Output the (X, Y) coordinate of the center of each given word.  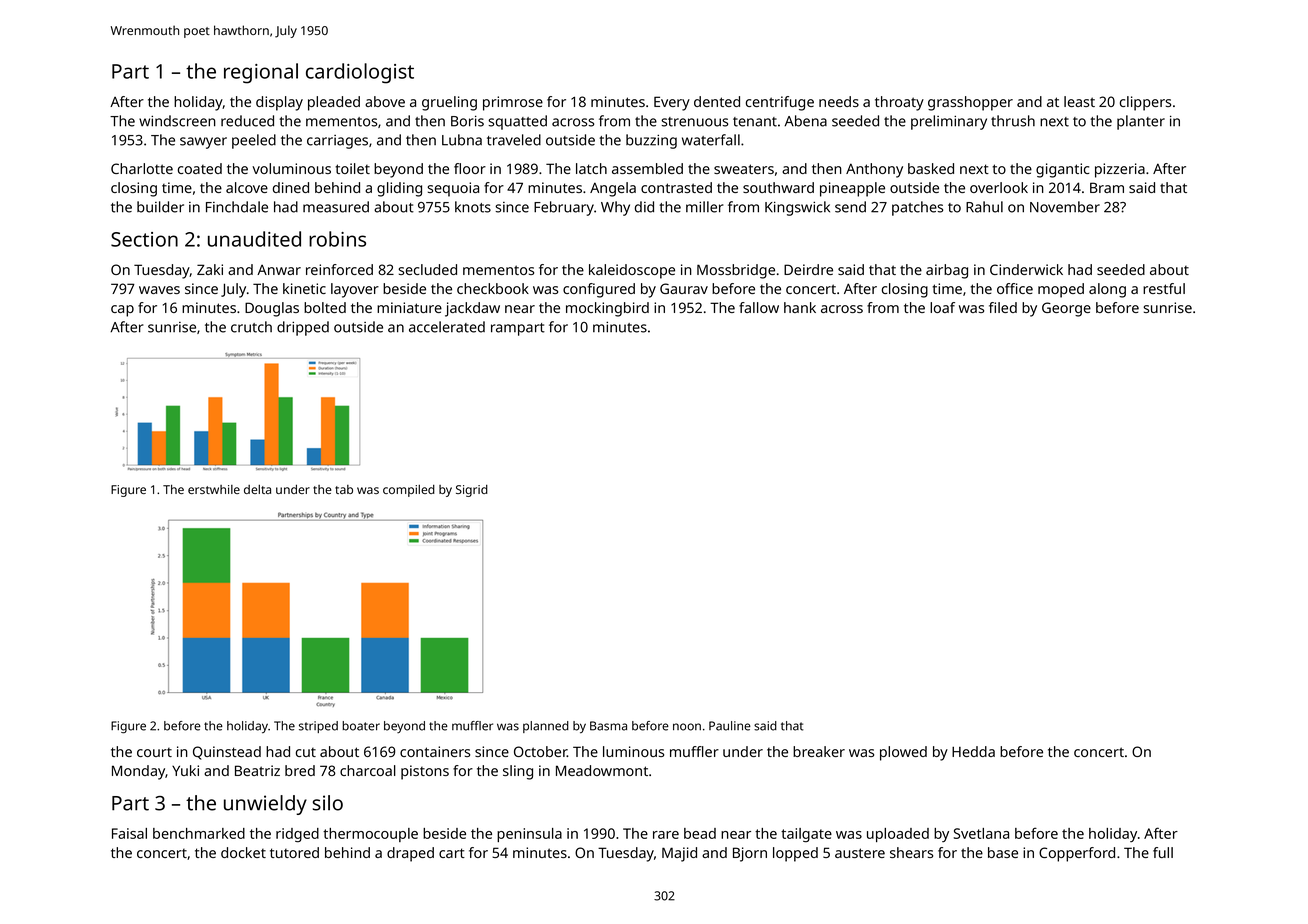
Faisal (129, 833)
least (1079, 101)
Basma (608, 726)
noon (687, 727)
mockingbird (607, 309)
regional (261, 73)
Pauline (730, 726)
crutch (251, 327)
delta (257, 489)
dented (717, 101)
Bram (1107, 187)
